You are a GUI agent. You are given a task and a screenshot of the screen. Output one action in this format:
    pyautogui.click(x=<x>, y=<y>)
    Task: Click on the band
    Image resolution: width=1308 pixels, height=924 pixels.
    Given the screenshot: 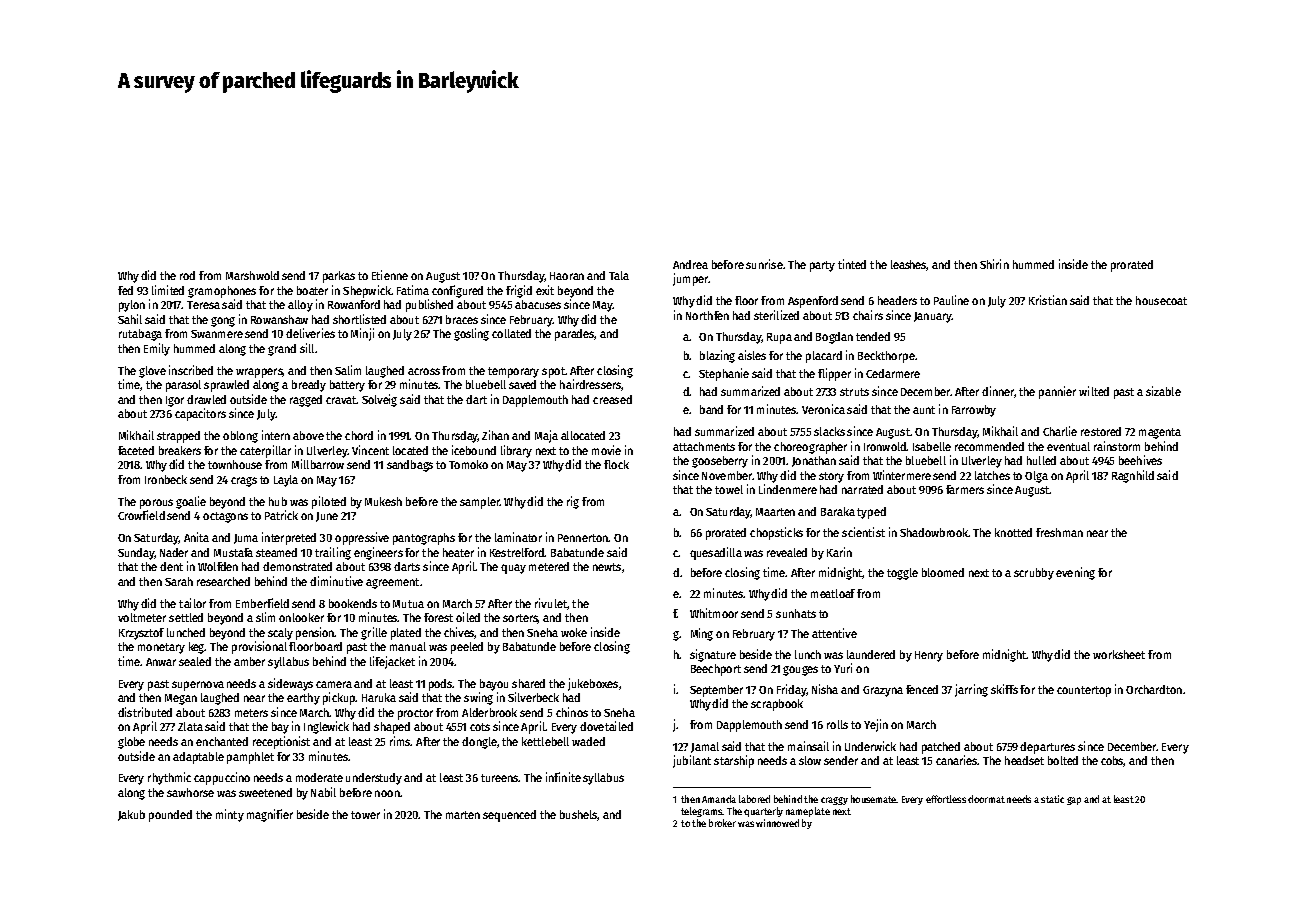 What is the action you would take?
    pyautogui.click(x=711, y=409)
